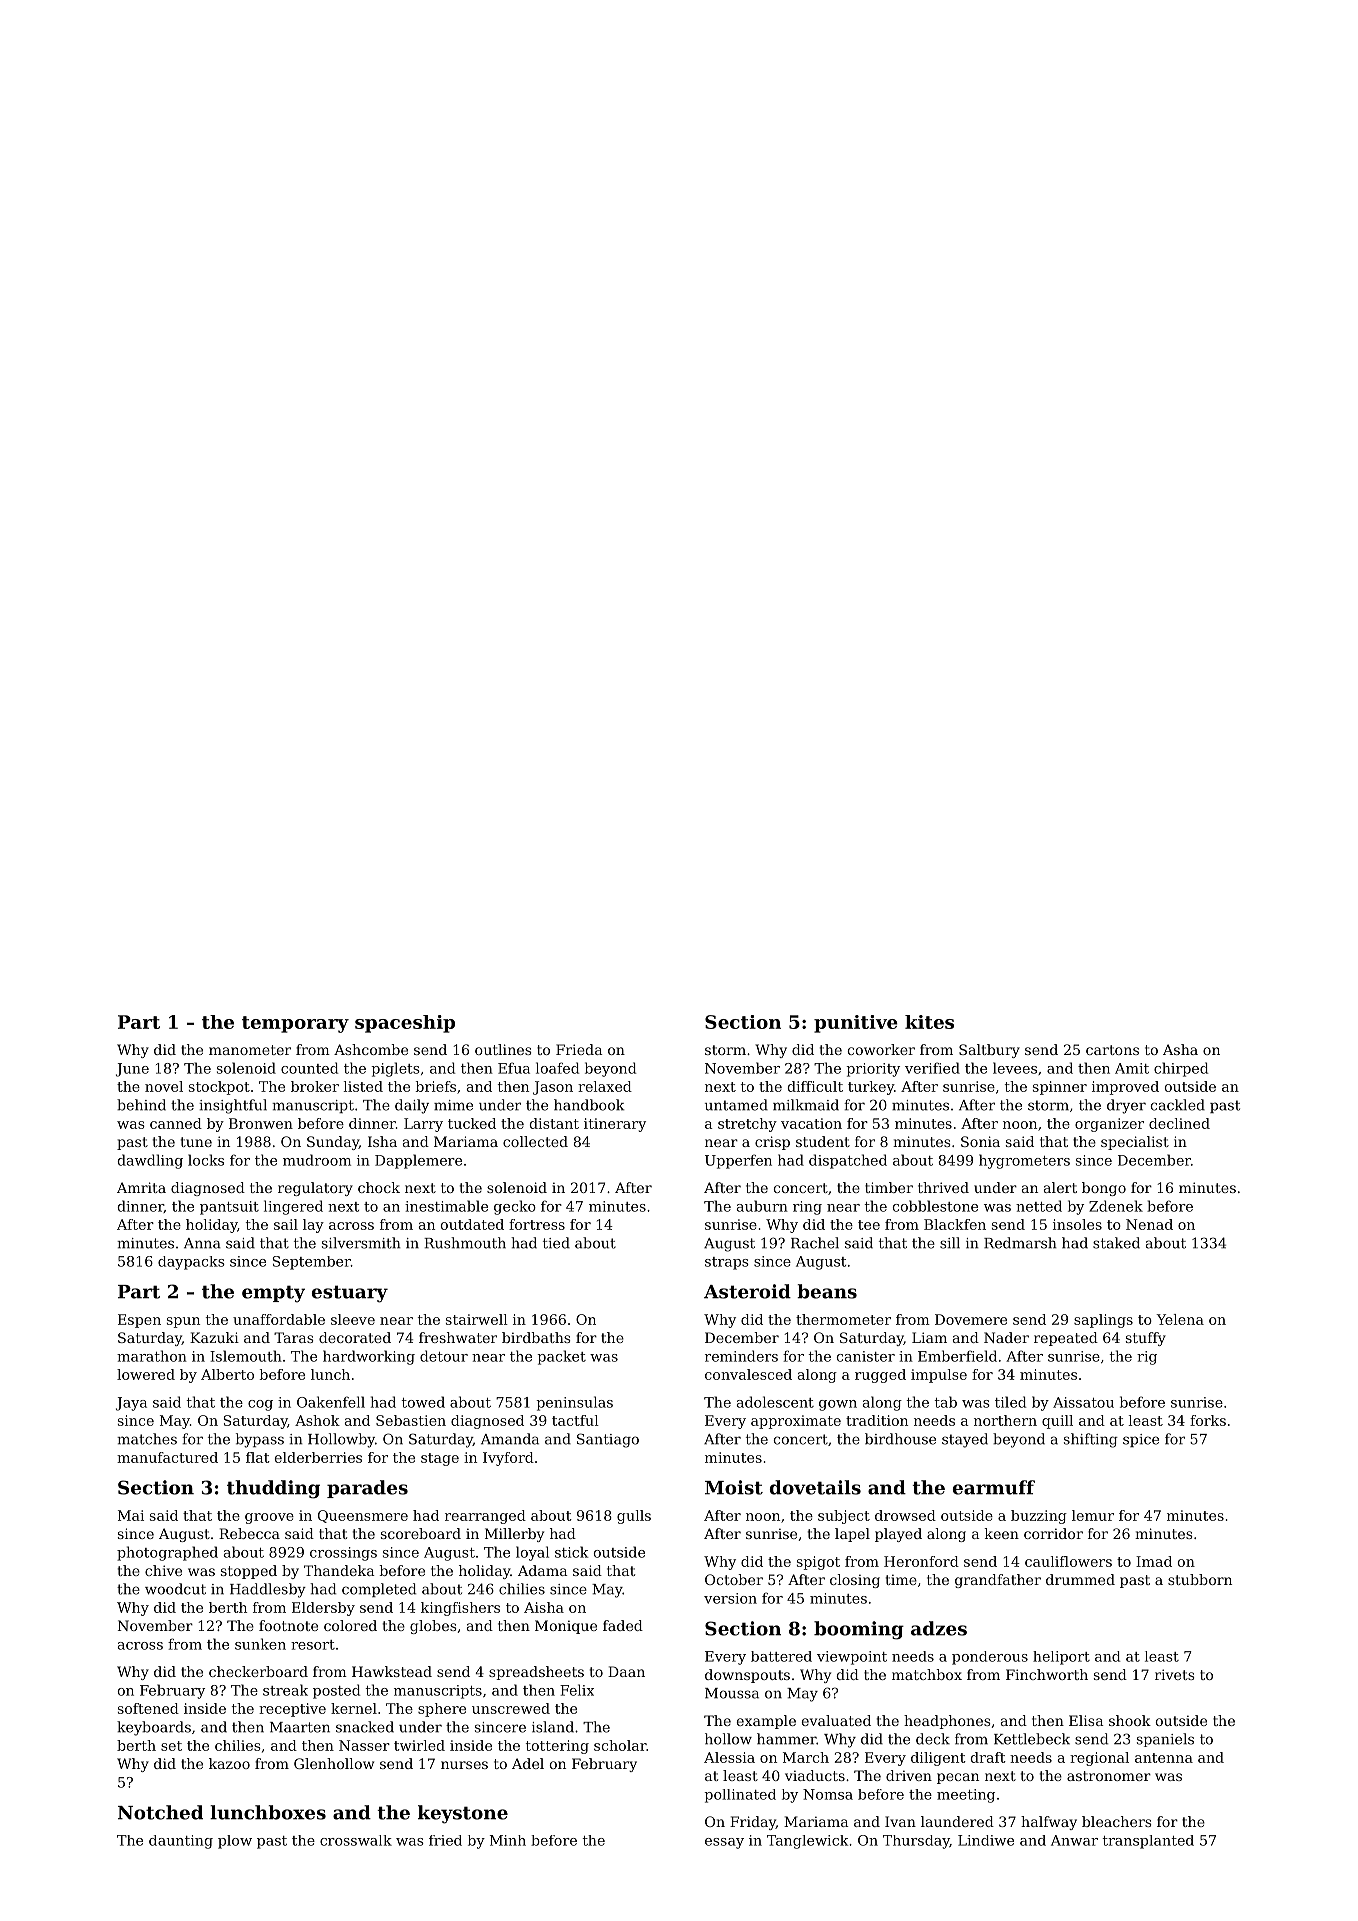 This page has width=1358, height=1921. I want to click on transplanted, so click(1148, 1842).
